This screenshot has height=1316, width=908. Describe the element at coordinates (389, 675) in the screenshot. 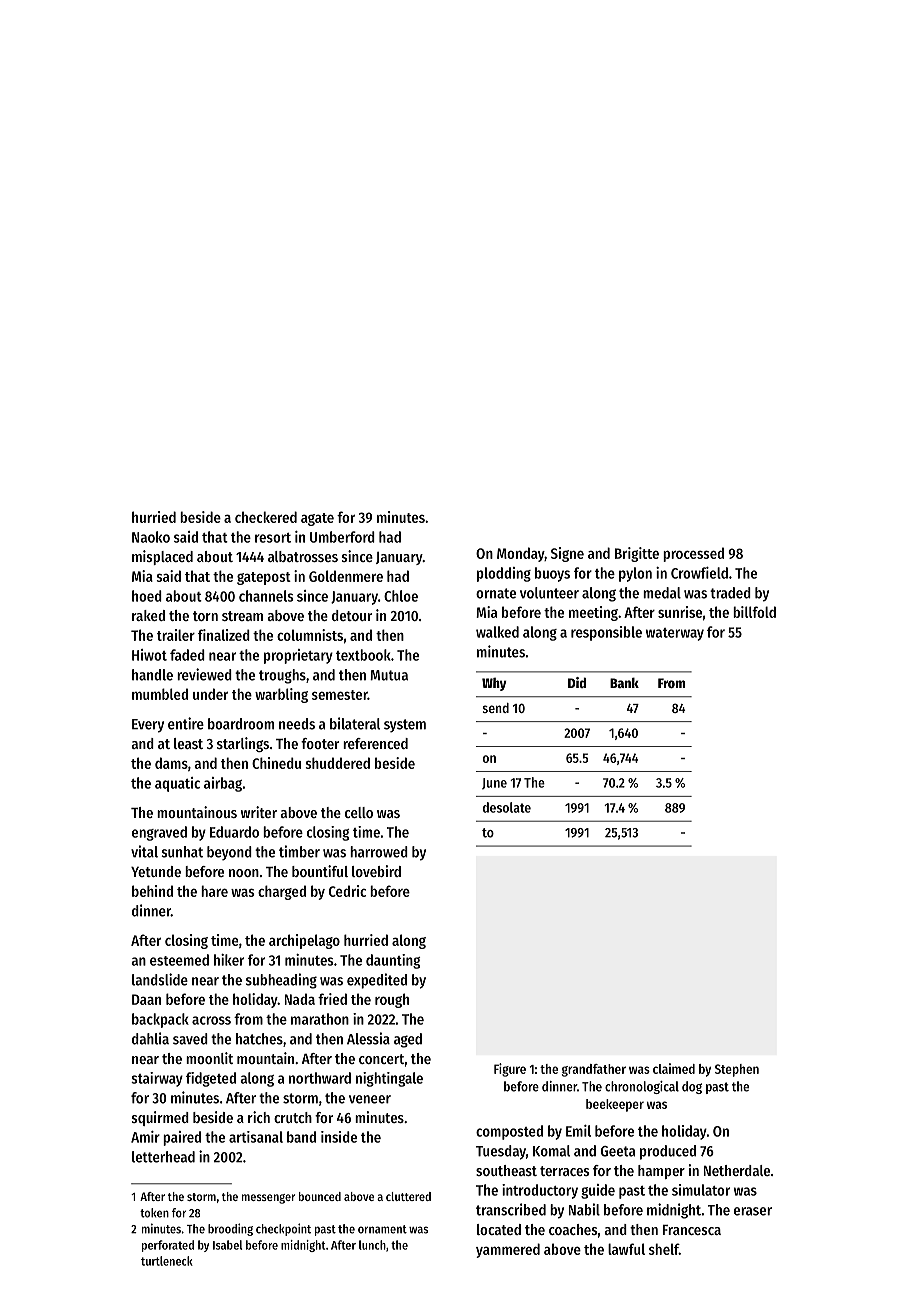

I see `Mutua` at that location.
